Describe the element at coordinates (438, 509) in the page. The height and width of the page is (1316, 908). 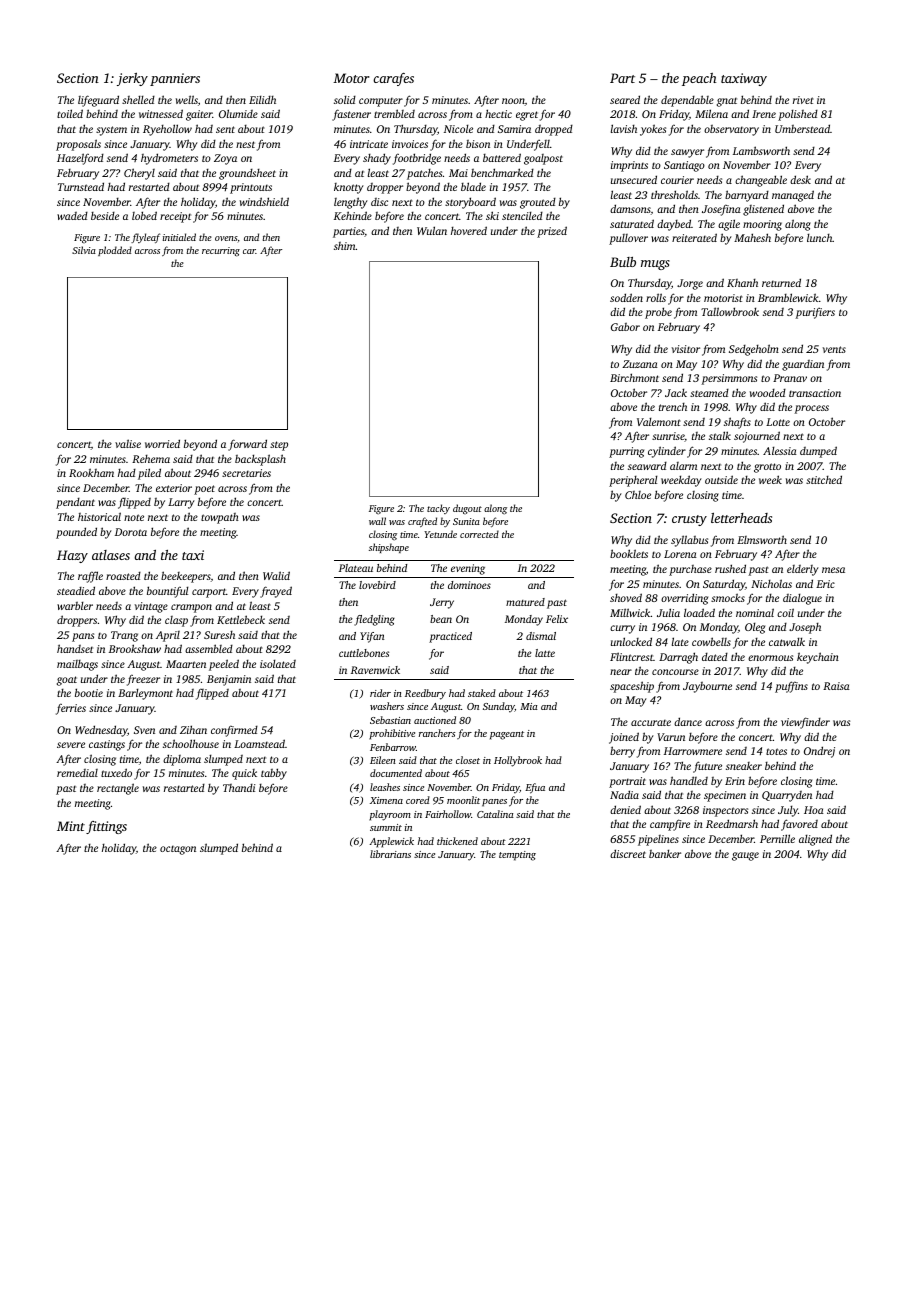
I see `tacky` at that location.
